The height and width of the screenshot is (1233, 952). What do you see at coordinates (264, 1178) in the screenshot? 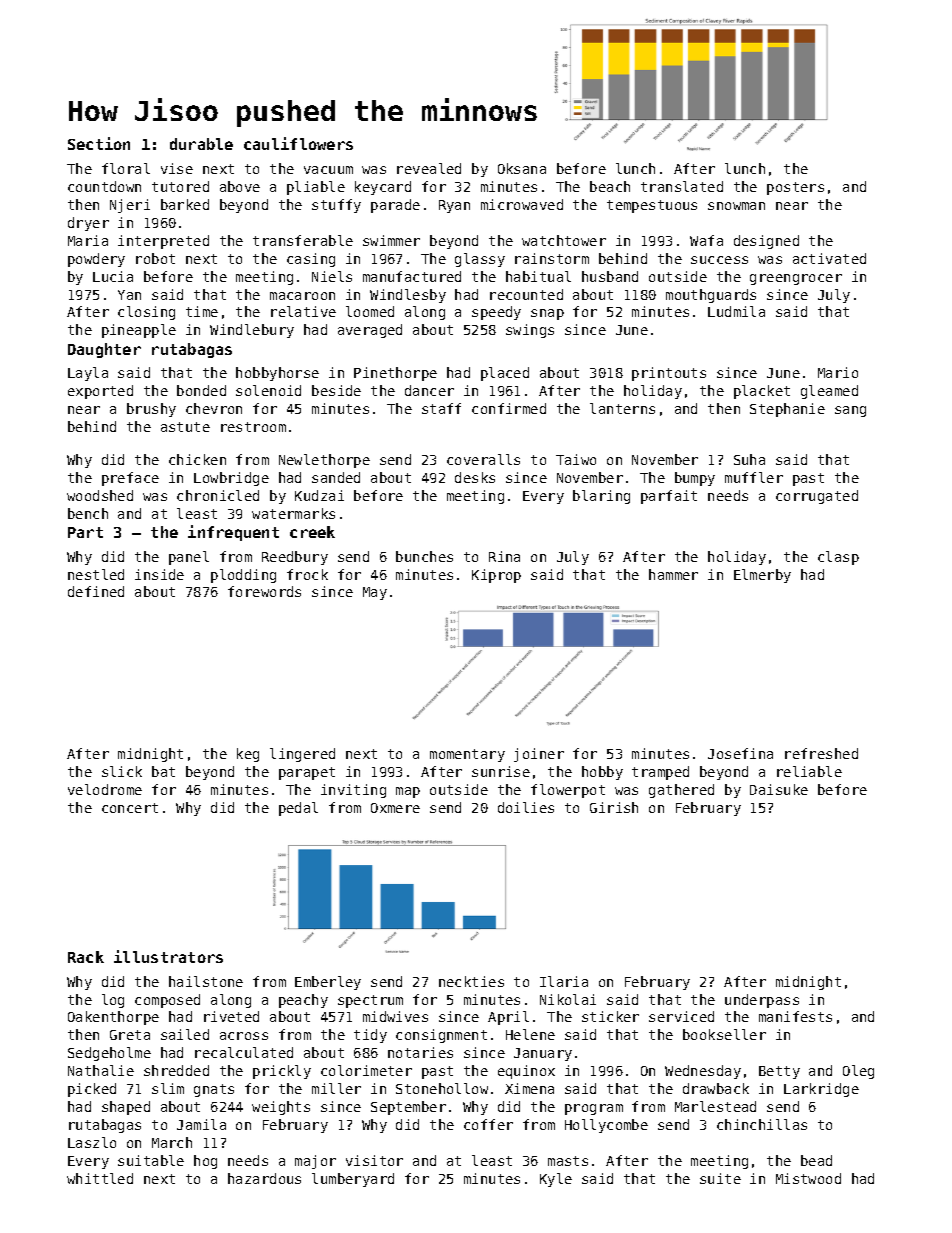
I see `hazardous` at bounding box center [264, 1178].
